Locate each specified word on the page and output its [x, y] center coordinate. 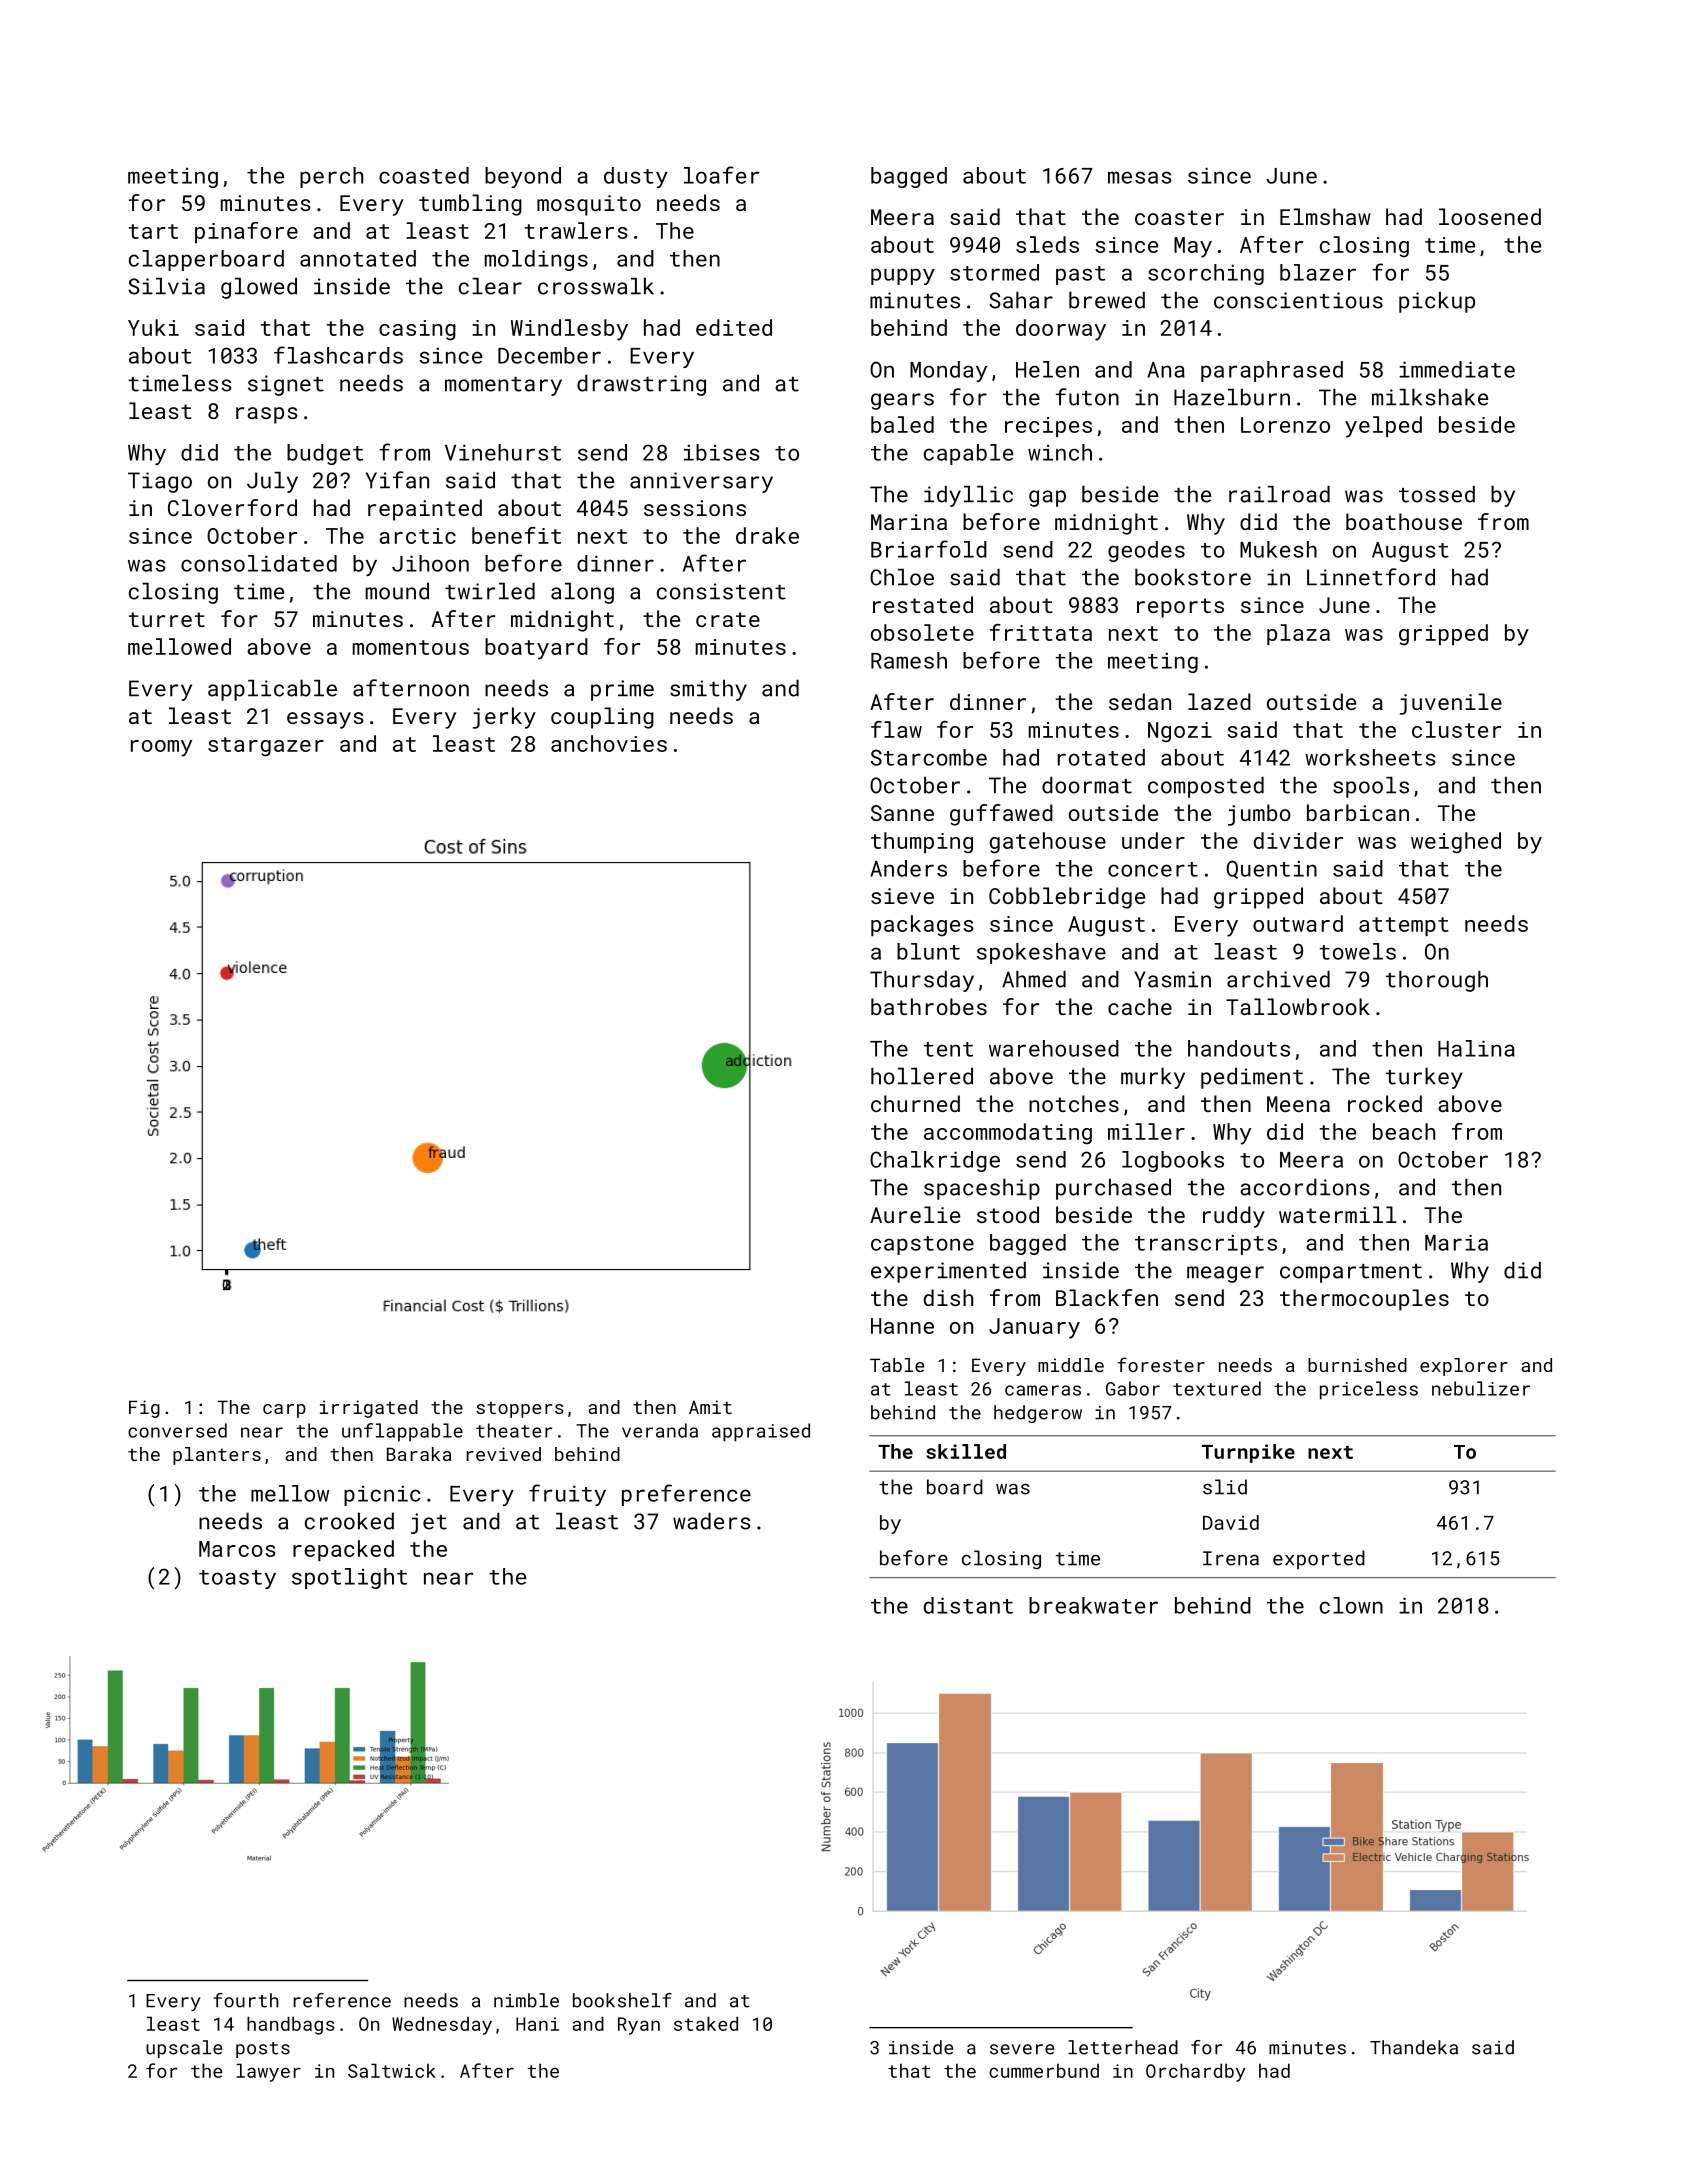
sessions [695, 508]
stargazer [266, 747]
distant [968, 1605]
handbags [291, 2025]
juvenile [1451, 704]
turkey [1424, 1078]
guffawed [1001, 815]
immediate [1457, 369]
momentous [411, 647]
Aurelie [915, 1214]
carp [284, 1411]
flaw [896, 729]
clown [1351, 1605]
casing [417, 330]
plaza [1298, 634]
